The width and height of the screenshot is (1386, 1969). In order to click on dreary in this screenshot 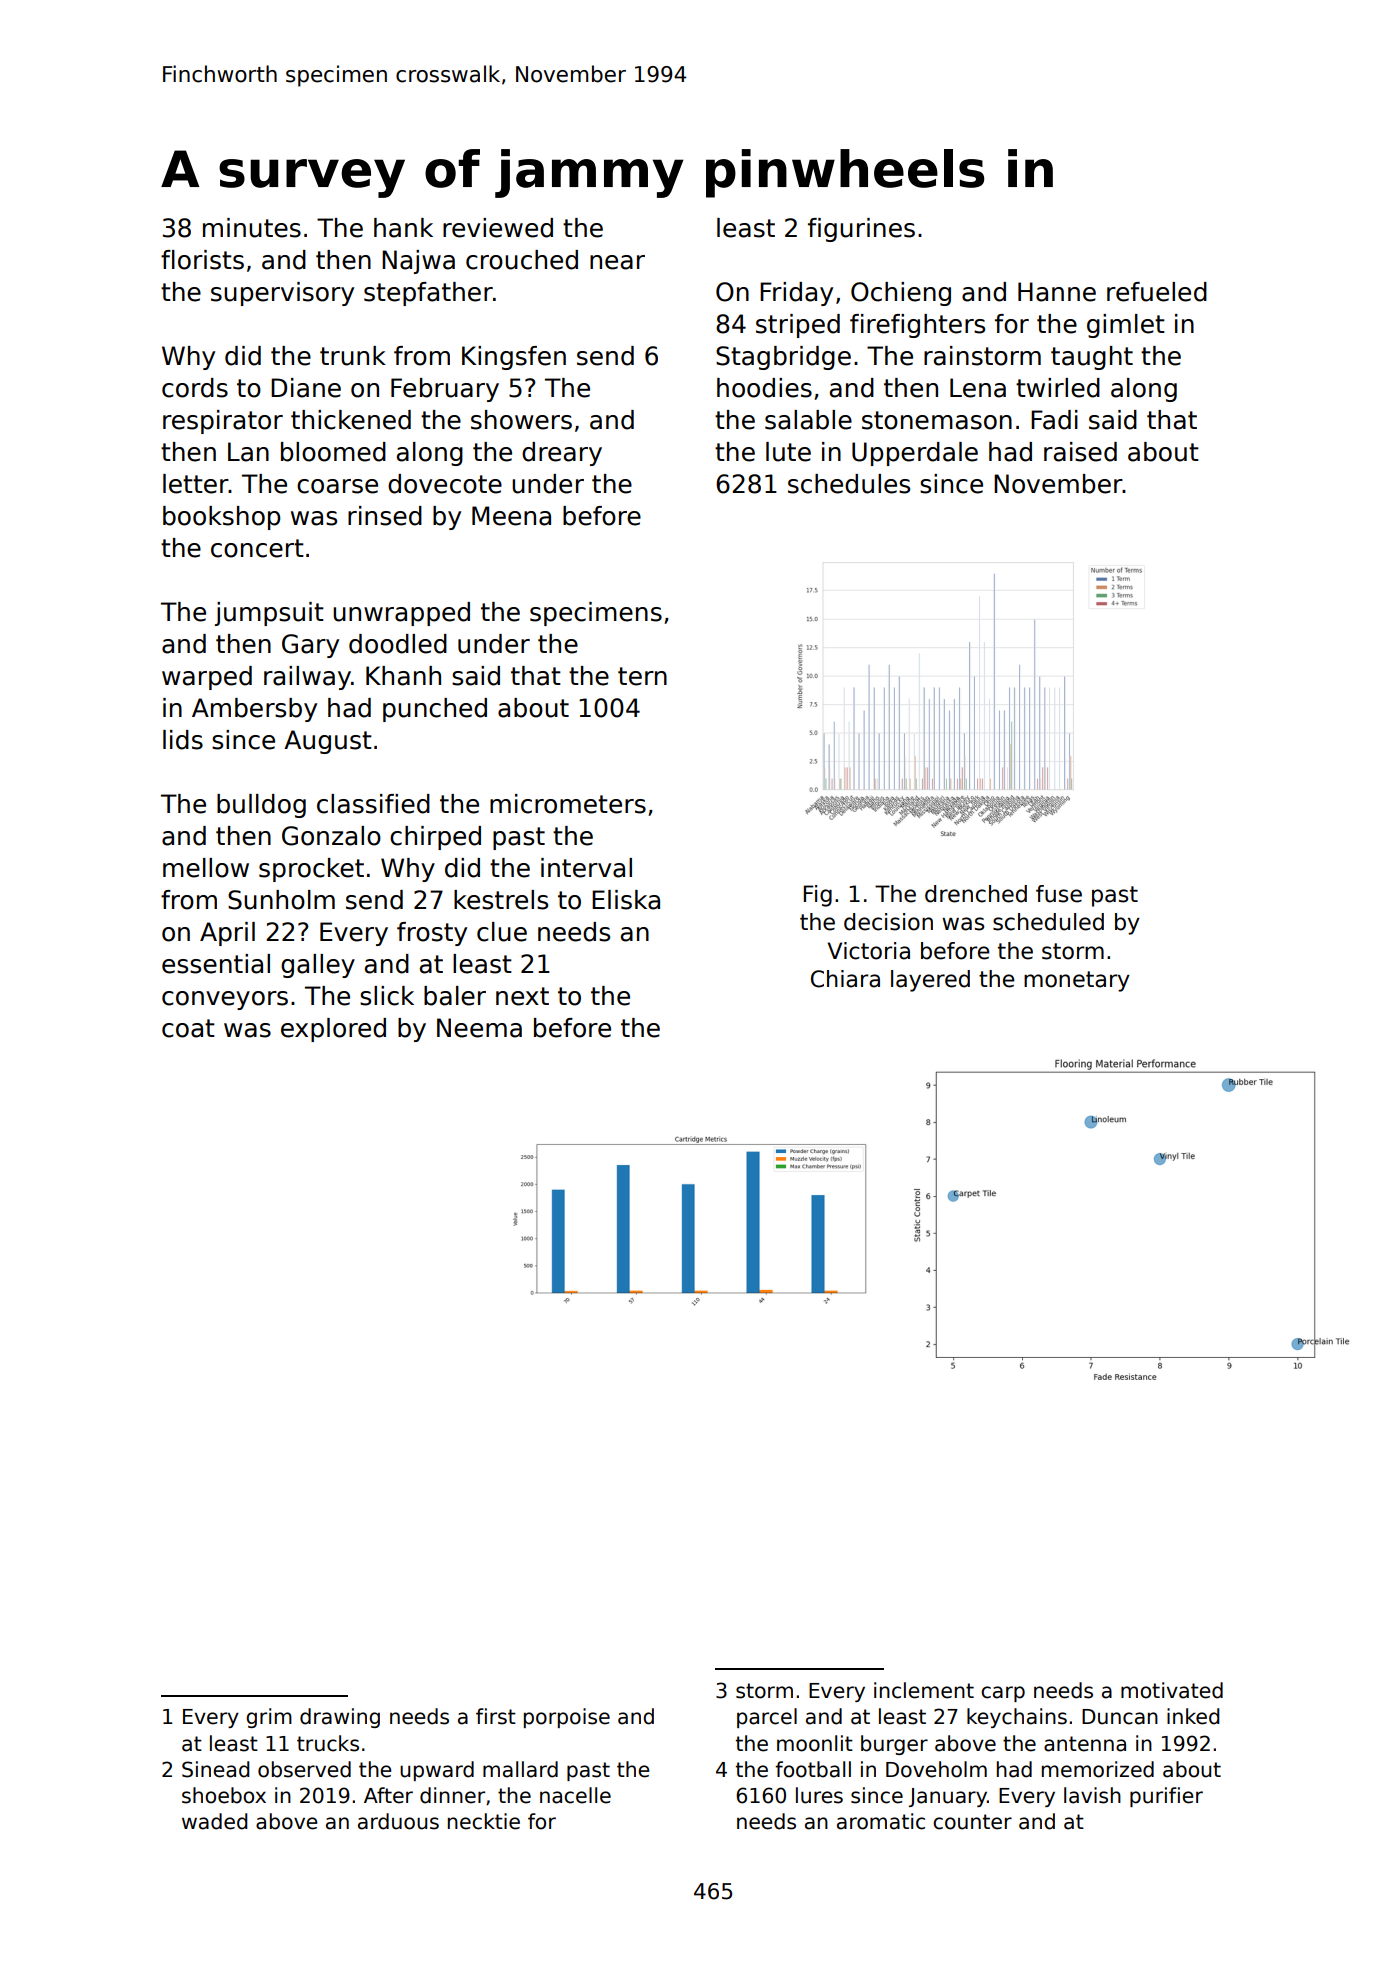, I will do `click(562, 454)`.
